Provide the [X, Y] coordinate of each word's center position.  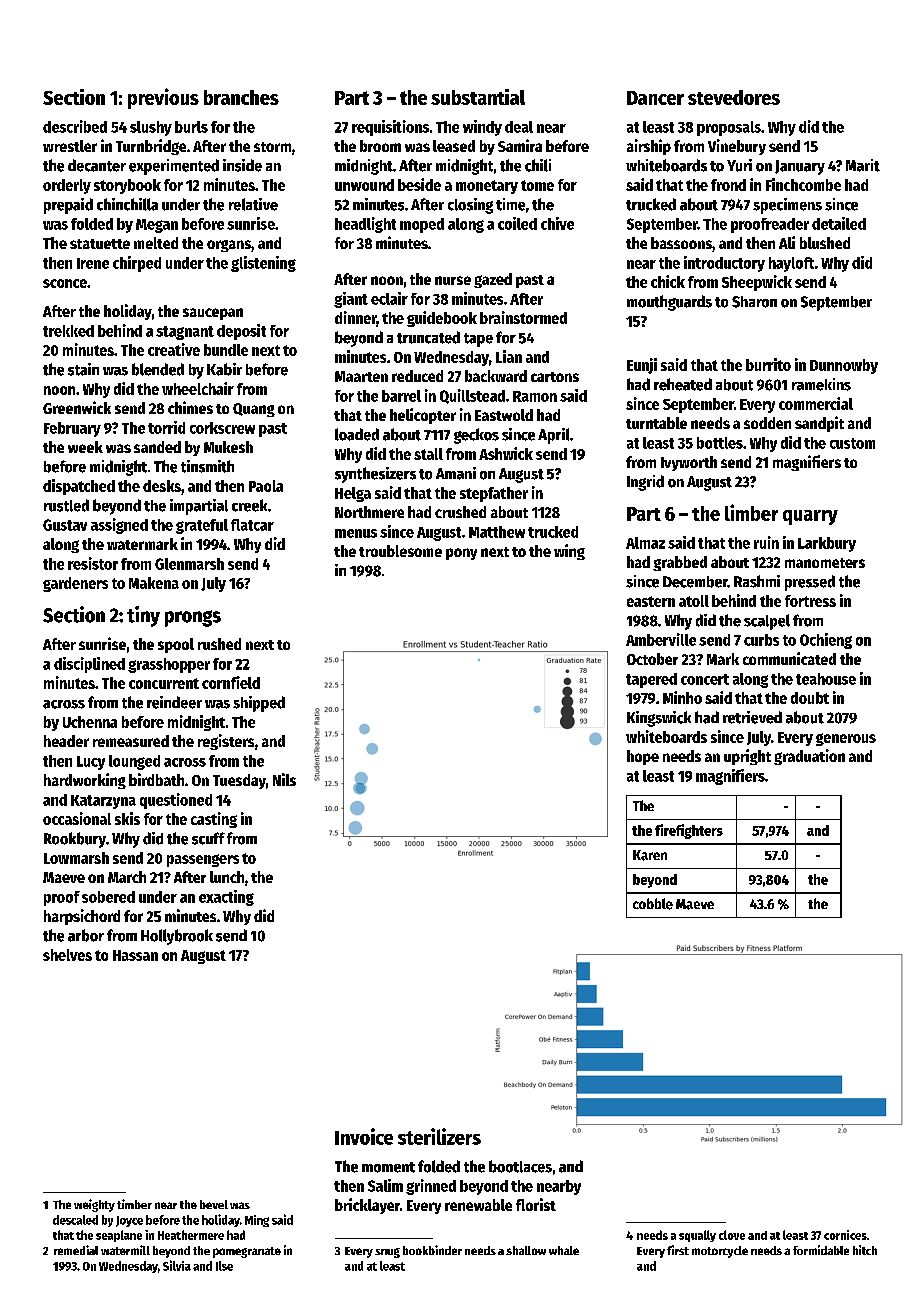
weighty [94, 1205]
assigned [119, 526]
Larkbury [827, 544]
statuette [100, 244]
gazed [493, 280]
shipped [259, 704]
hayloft [791, 264]
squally [697, 1236]
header [66, 741]
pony [461, 554]
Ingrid [645, 483]
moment [388, 1167]
